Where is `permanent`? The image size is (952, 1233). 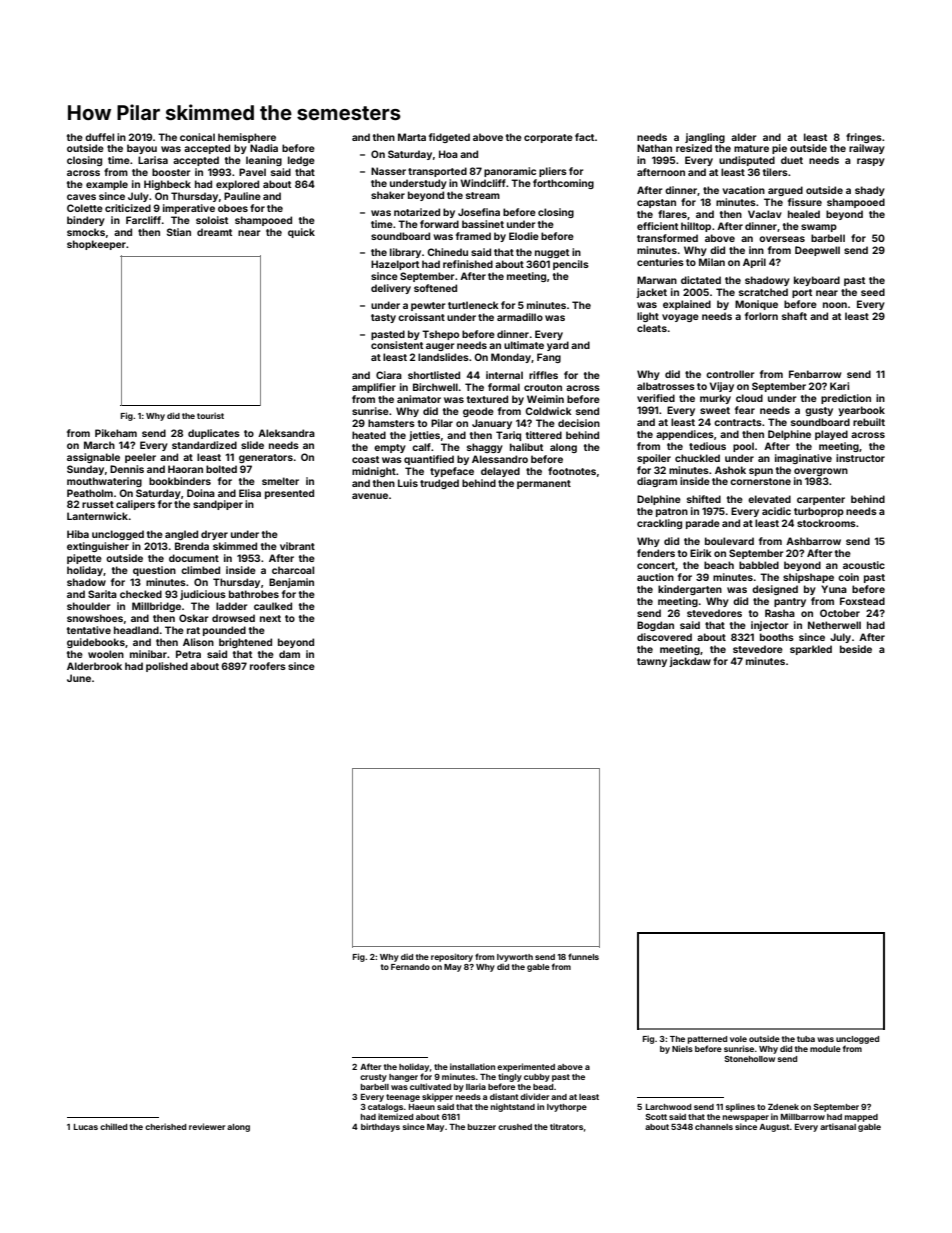
permanent is located at coordinates (544, 484).
